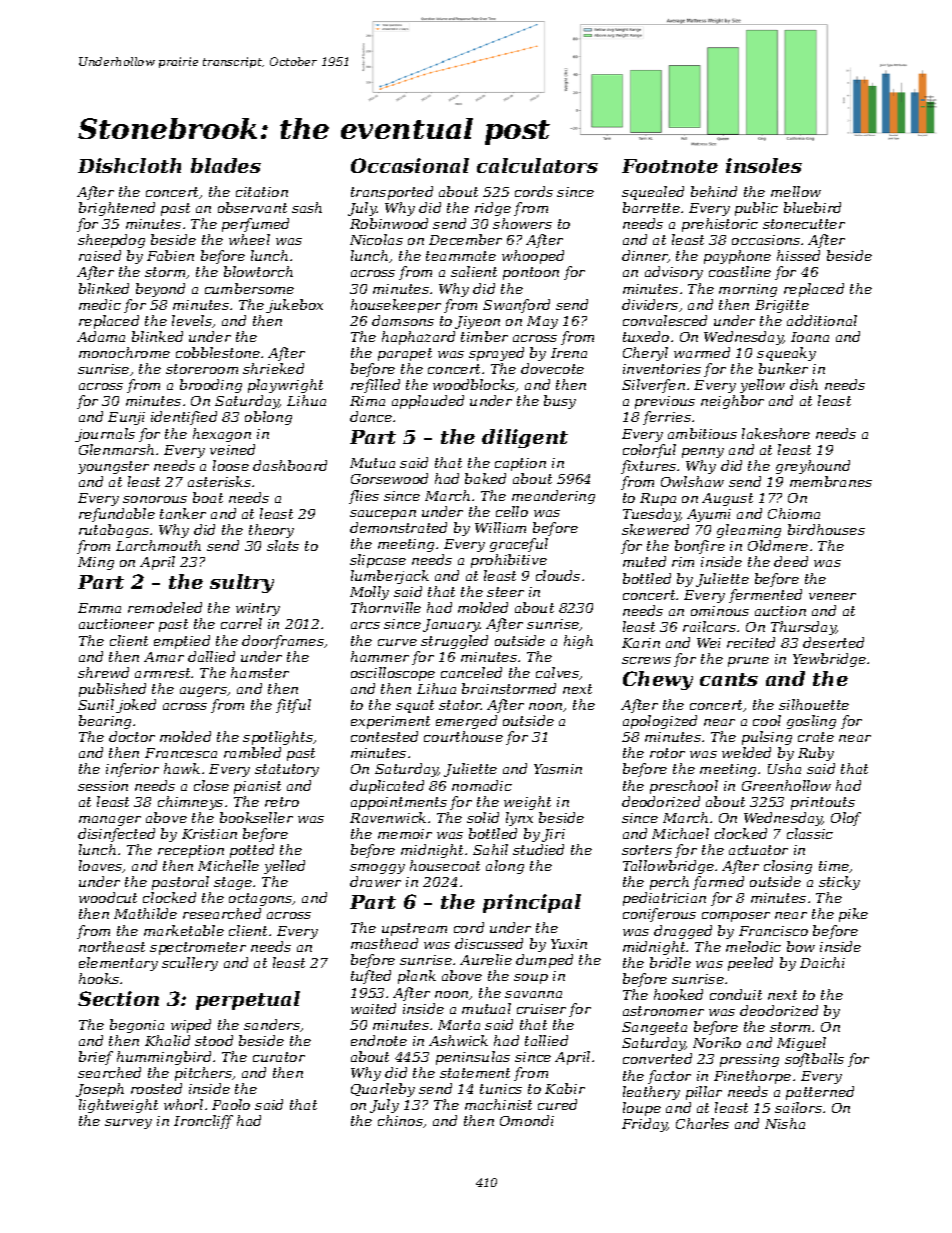  I want to click on teammate, so click(461, 256).
